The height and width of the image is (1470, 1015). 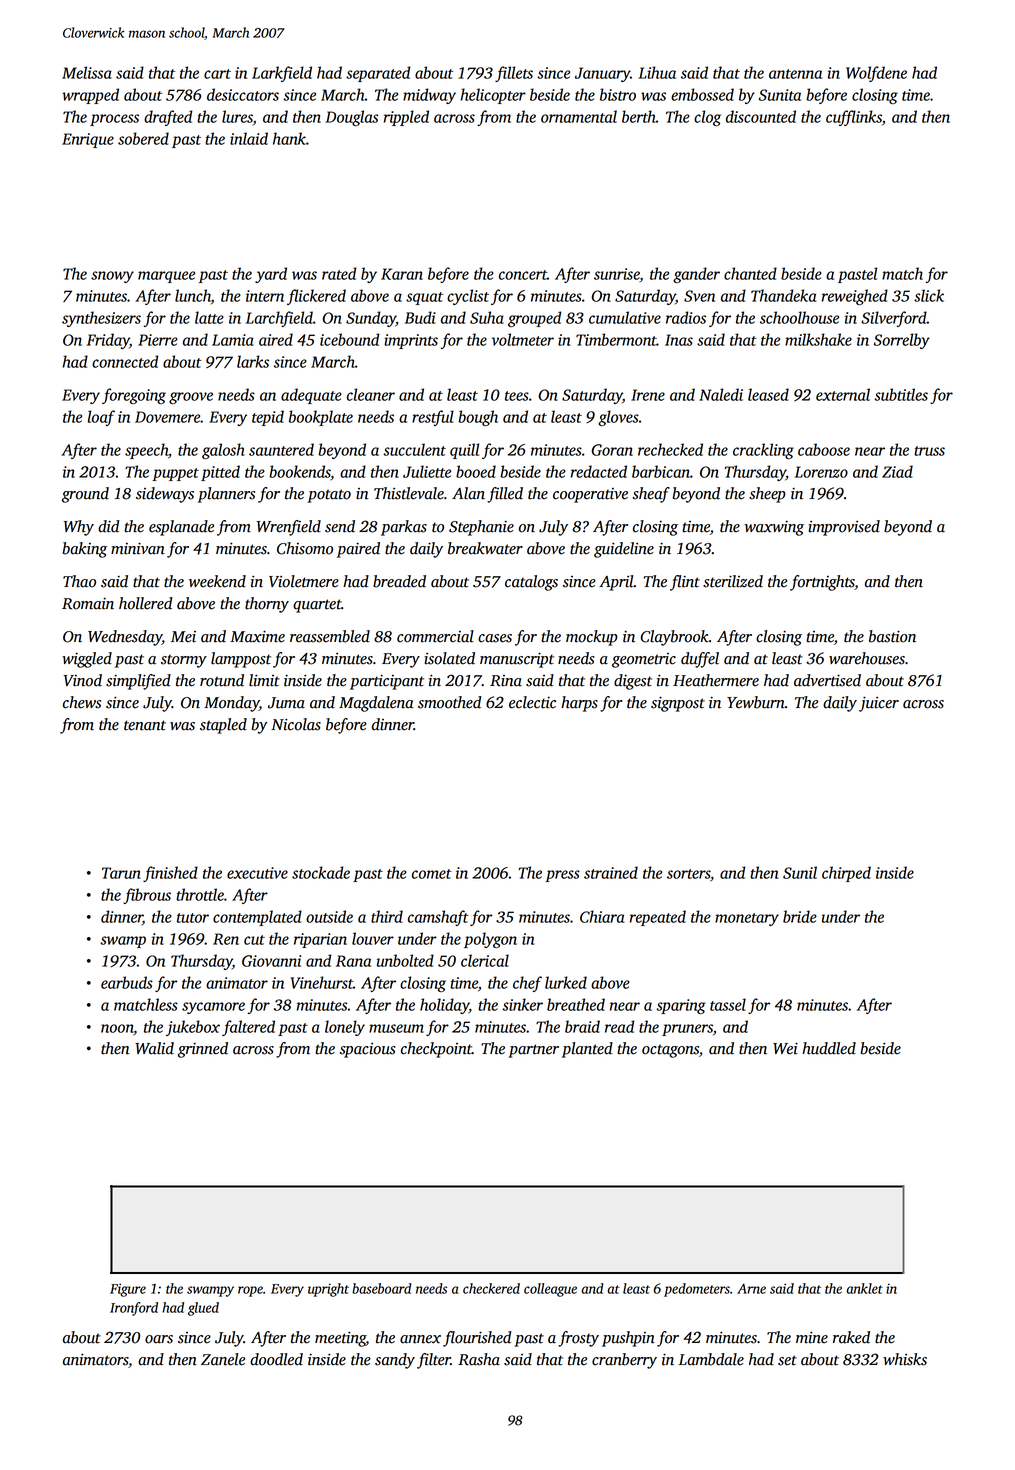 I want to click on Melissa, so click(x=87, y=72).
